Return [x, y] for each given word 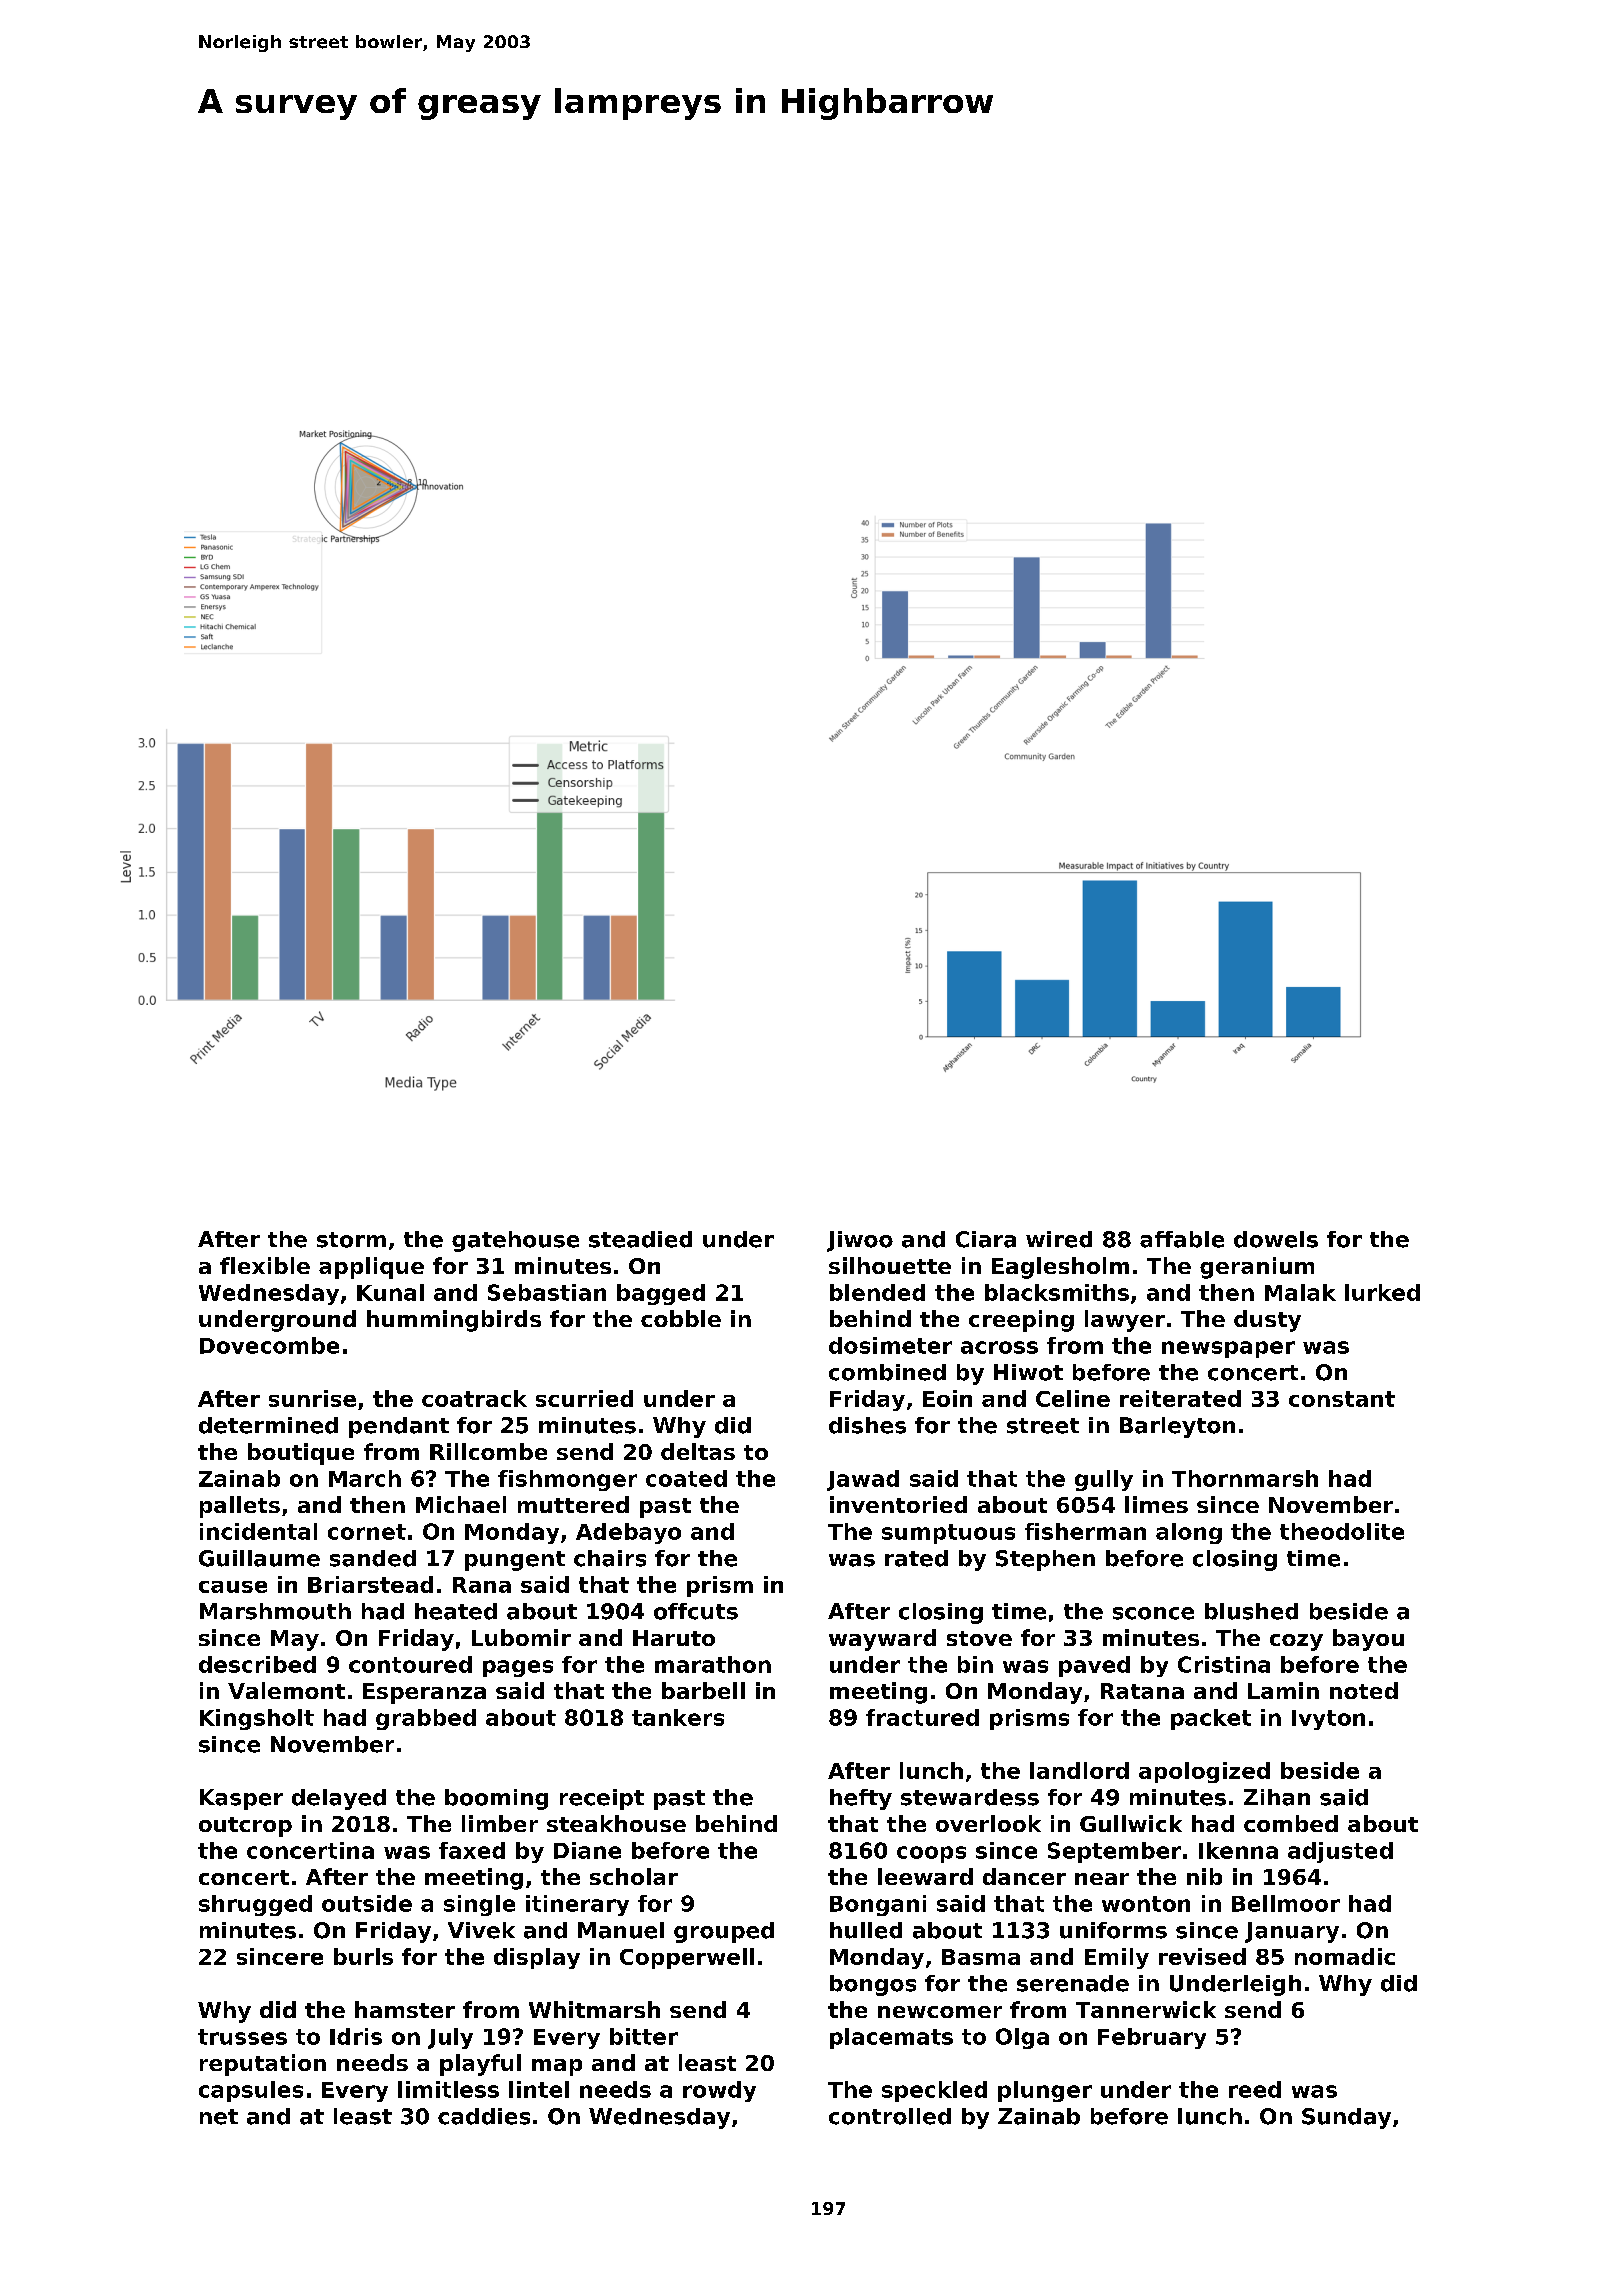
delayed [339, 1799]
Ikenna [1238, 1850]
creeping [1021, 1321]
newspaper [1228, 1349]
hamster [405, 2009]
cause [233, 1587]
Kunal [390, 1292]
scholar [634, 1876]
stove [979, 1638]
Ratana [1142, 1691]
